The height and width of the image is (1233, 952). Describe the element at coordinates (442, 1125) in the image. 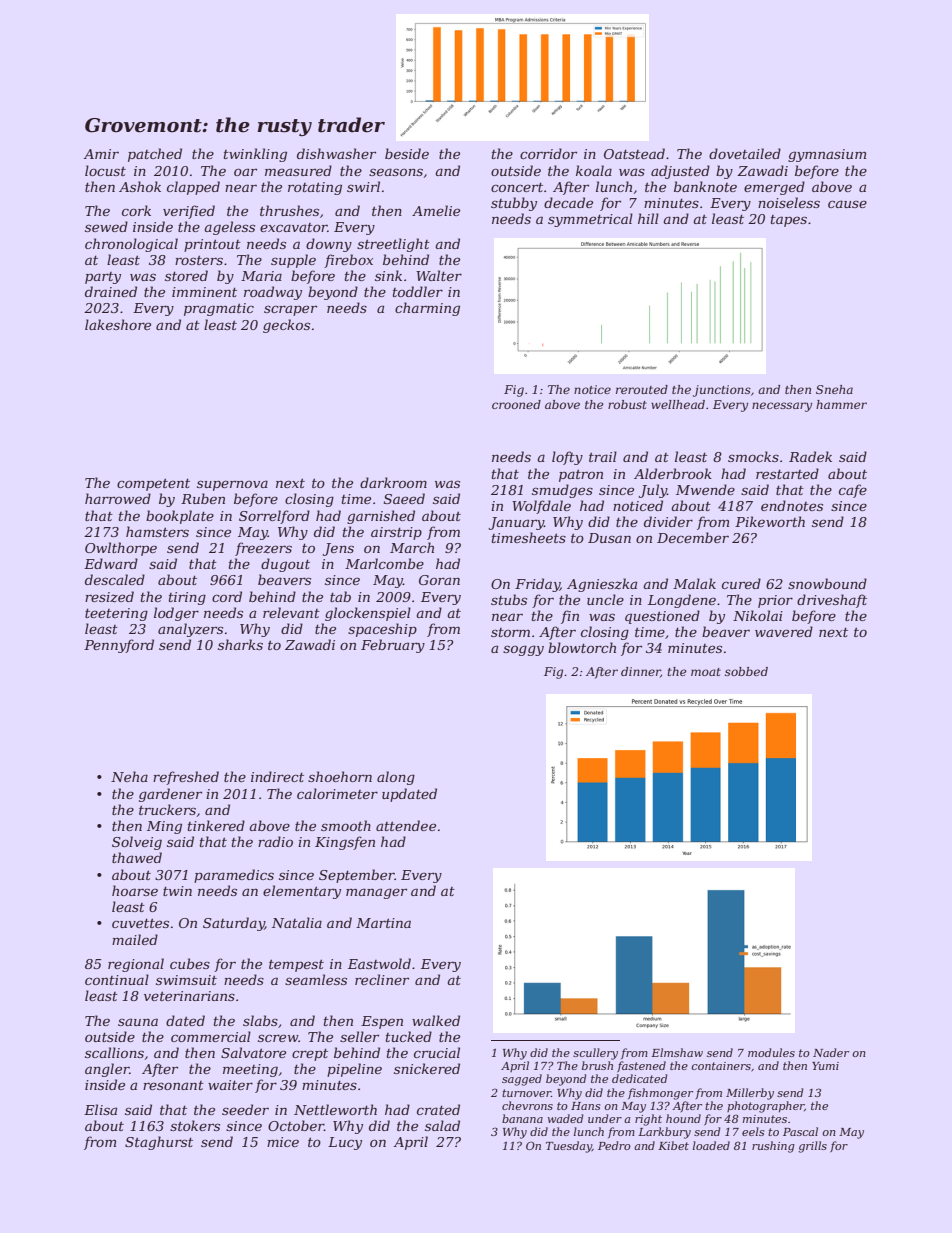

I see `salad` at that location.
